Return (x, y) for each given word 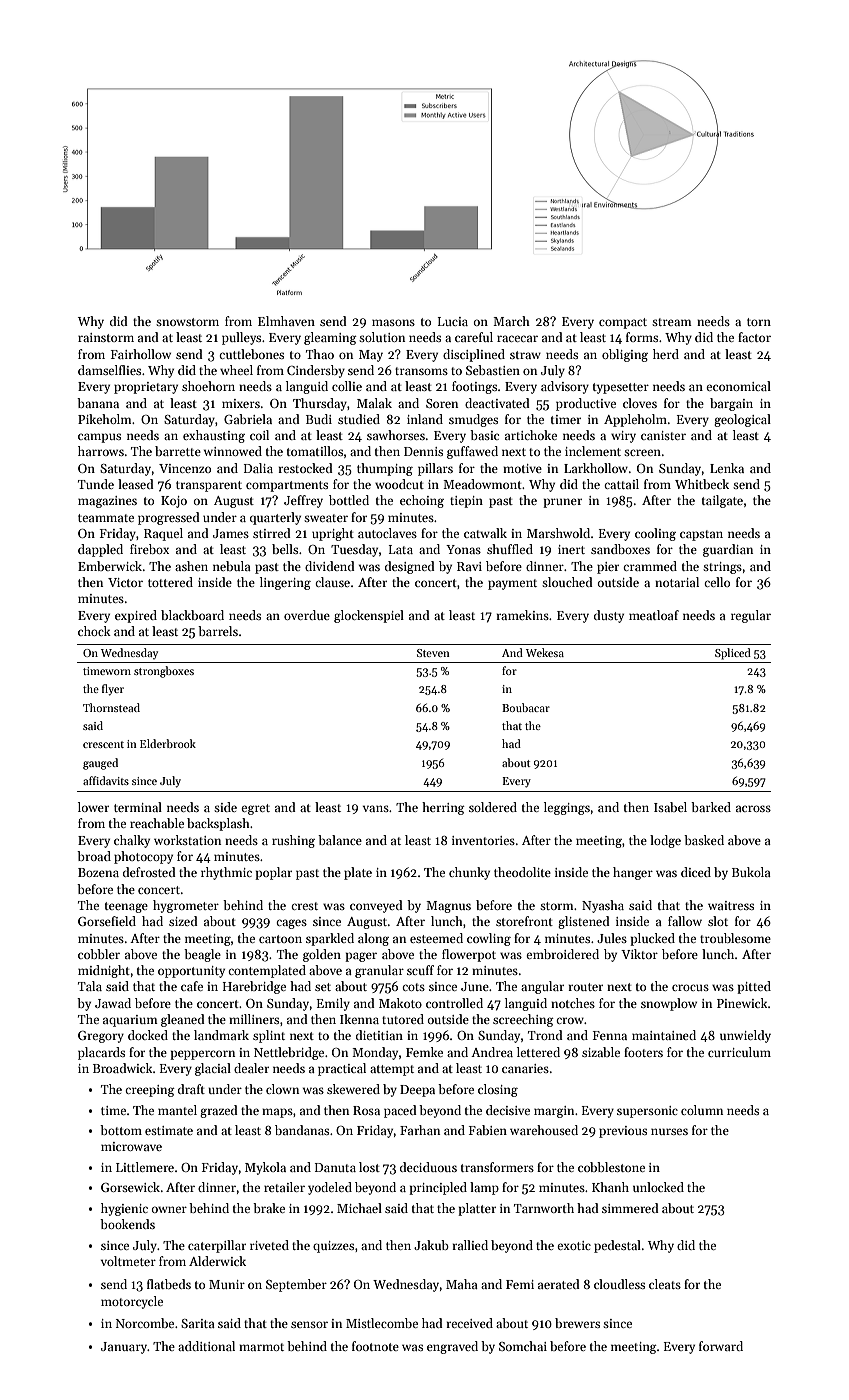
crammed (650, 566)
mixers (241, 403)
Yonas (463, 549)
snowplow (669, 1004)
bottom (121, 1130)
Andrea (492, 1052)
